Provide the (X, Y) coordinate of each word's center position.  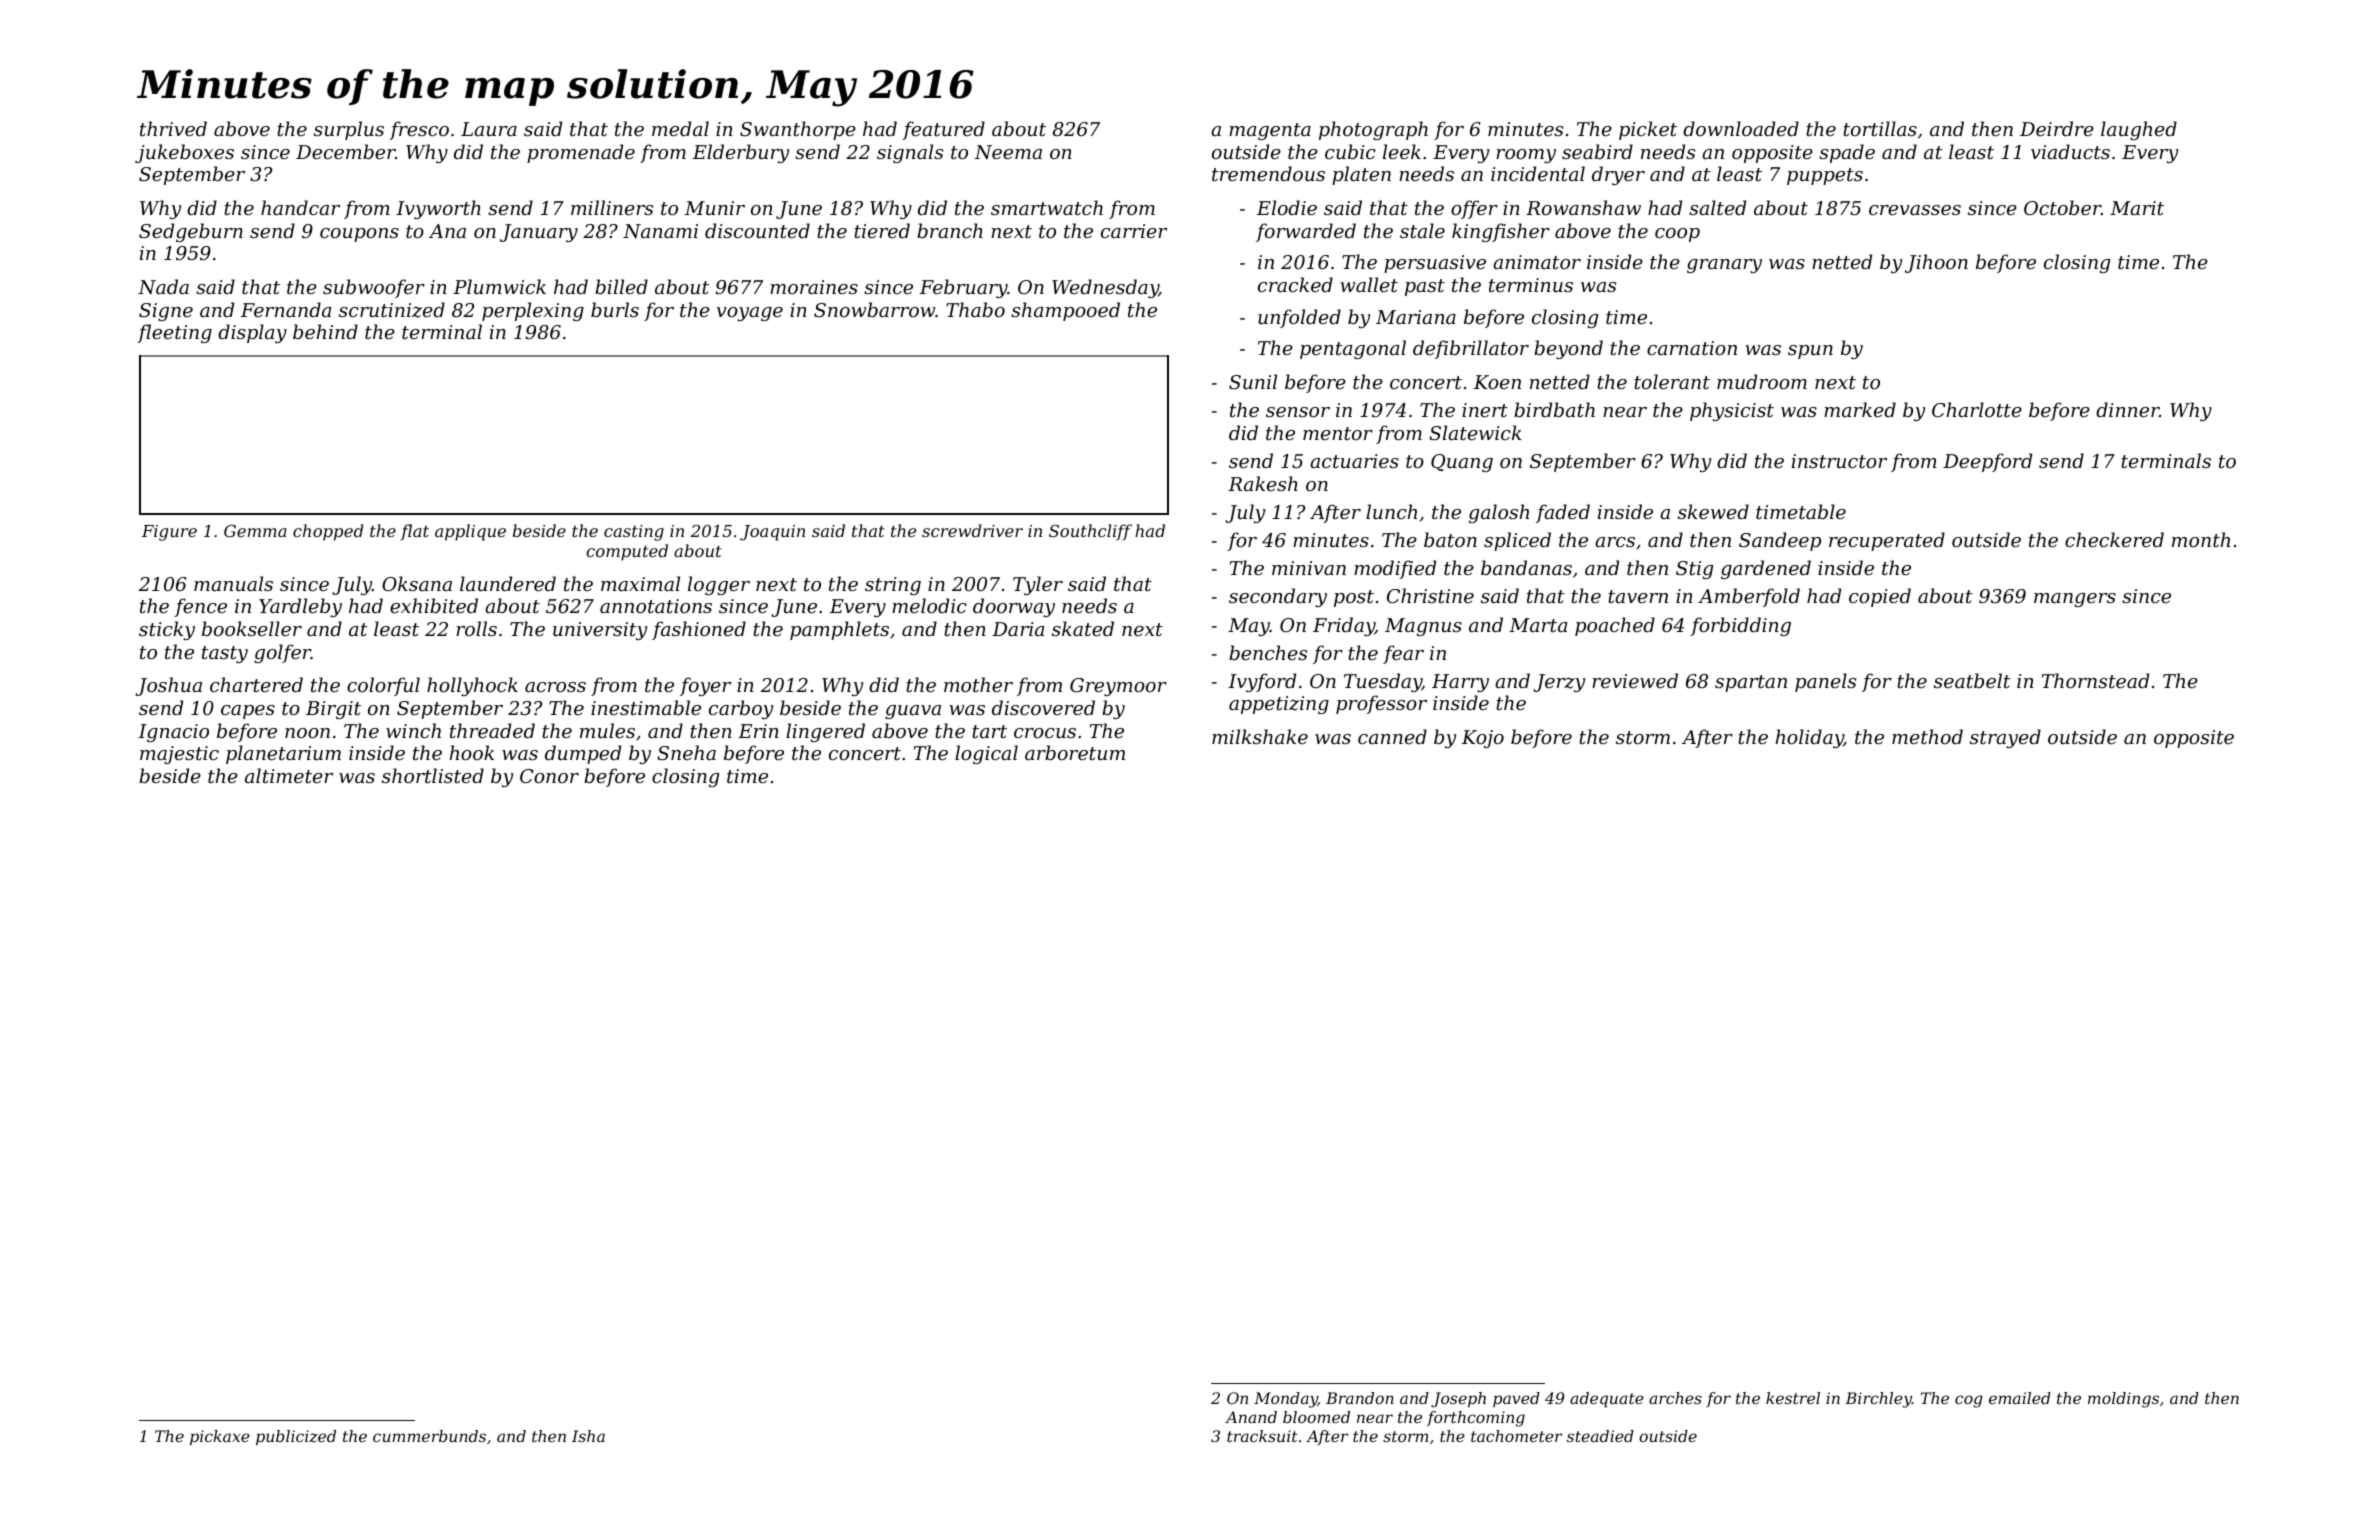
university (600, 631)
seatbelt (1972, 680)
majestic (179, 755)
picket (1648, 130)
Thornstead (2095, 680)
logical (986, 754)
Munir (715, 208)
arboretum (1075, 752)
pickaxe (220, 1438)
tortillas (1880, 128)
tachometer (1516, 1436)
